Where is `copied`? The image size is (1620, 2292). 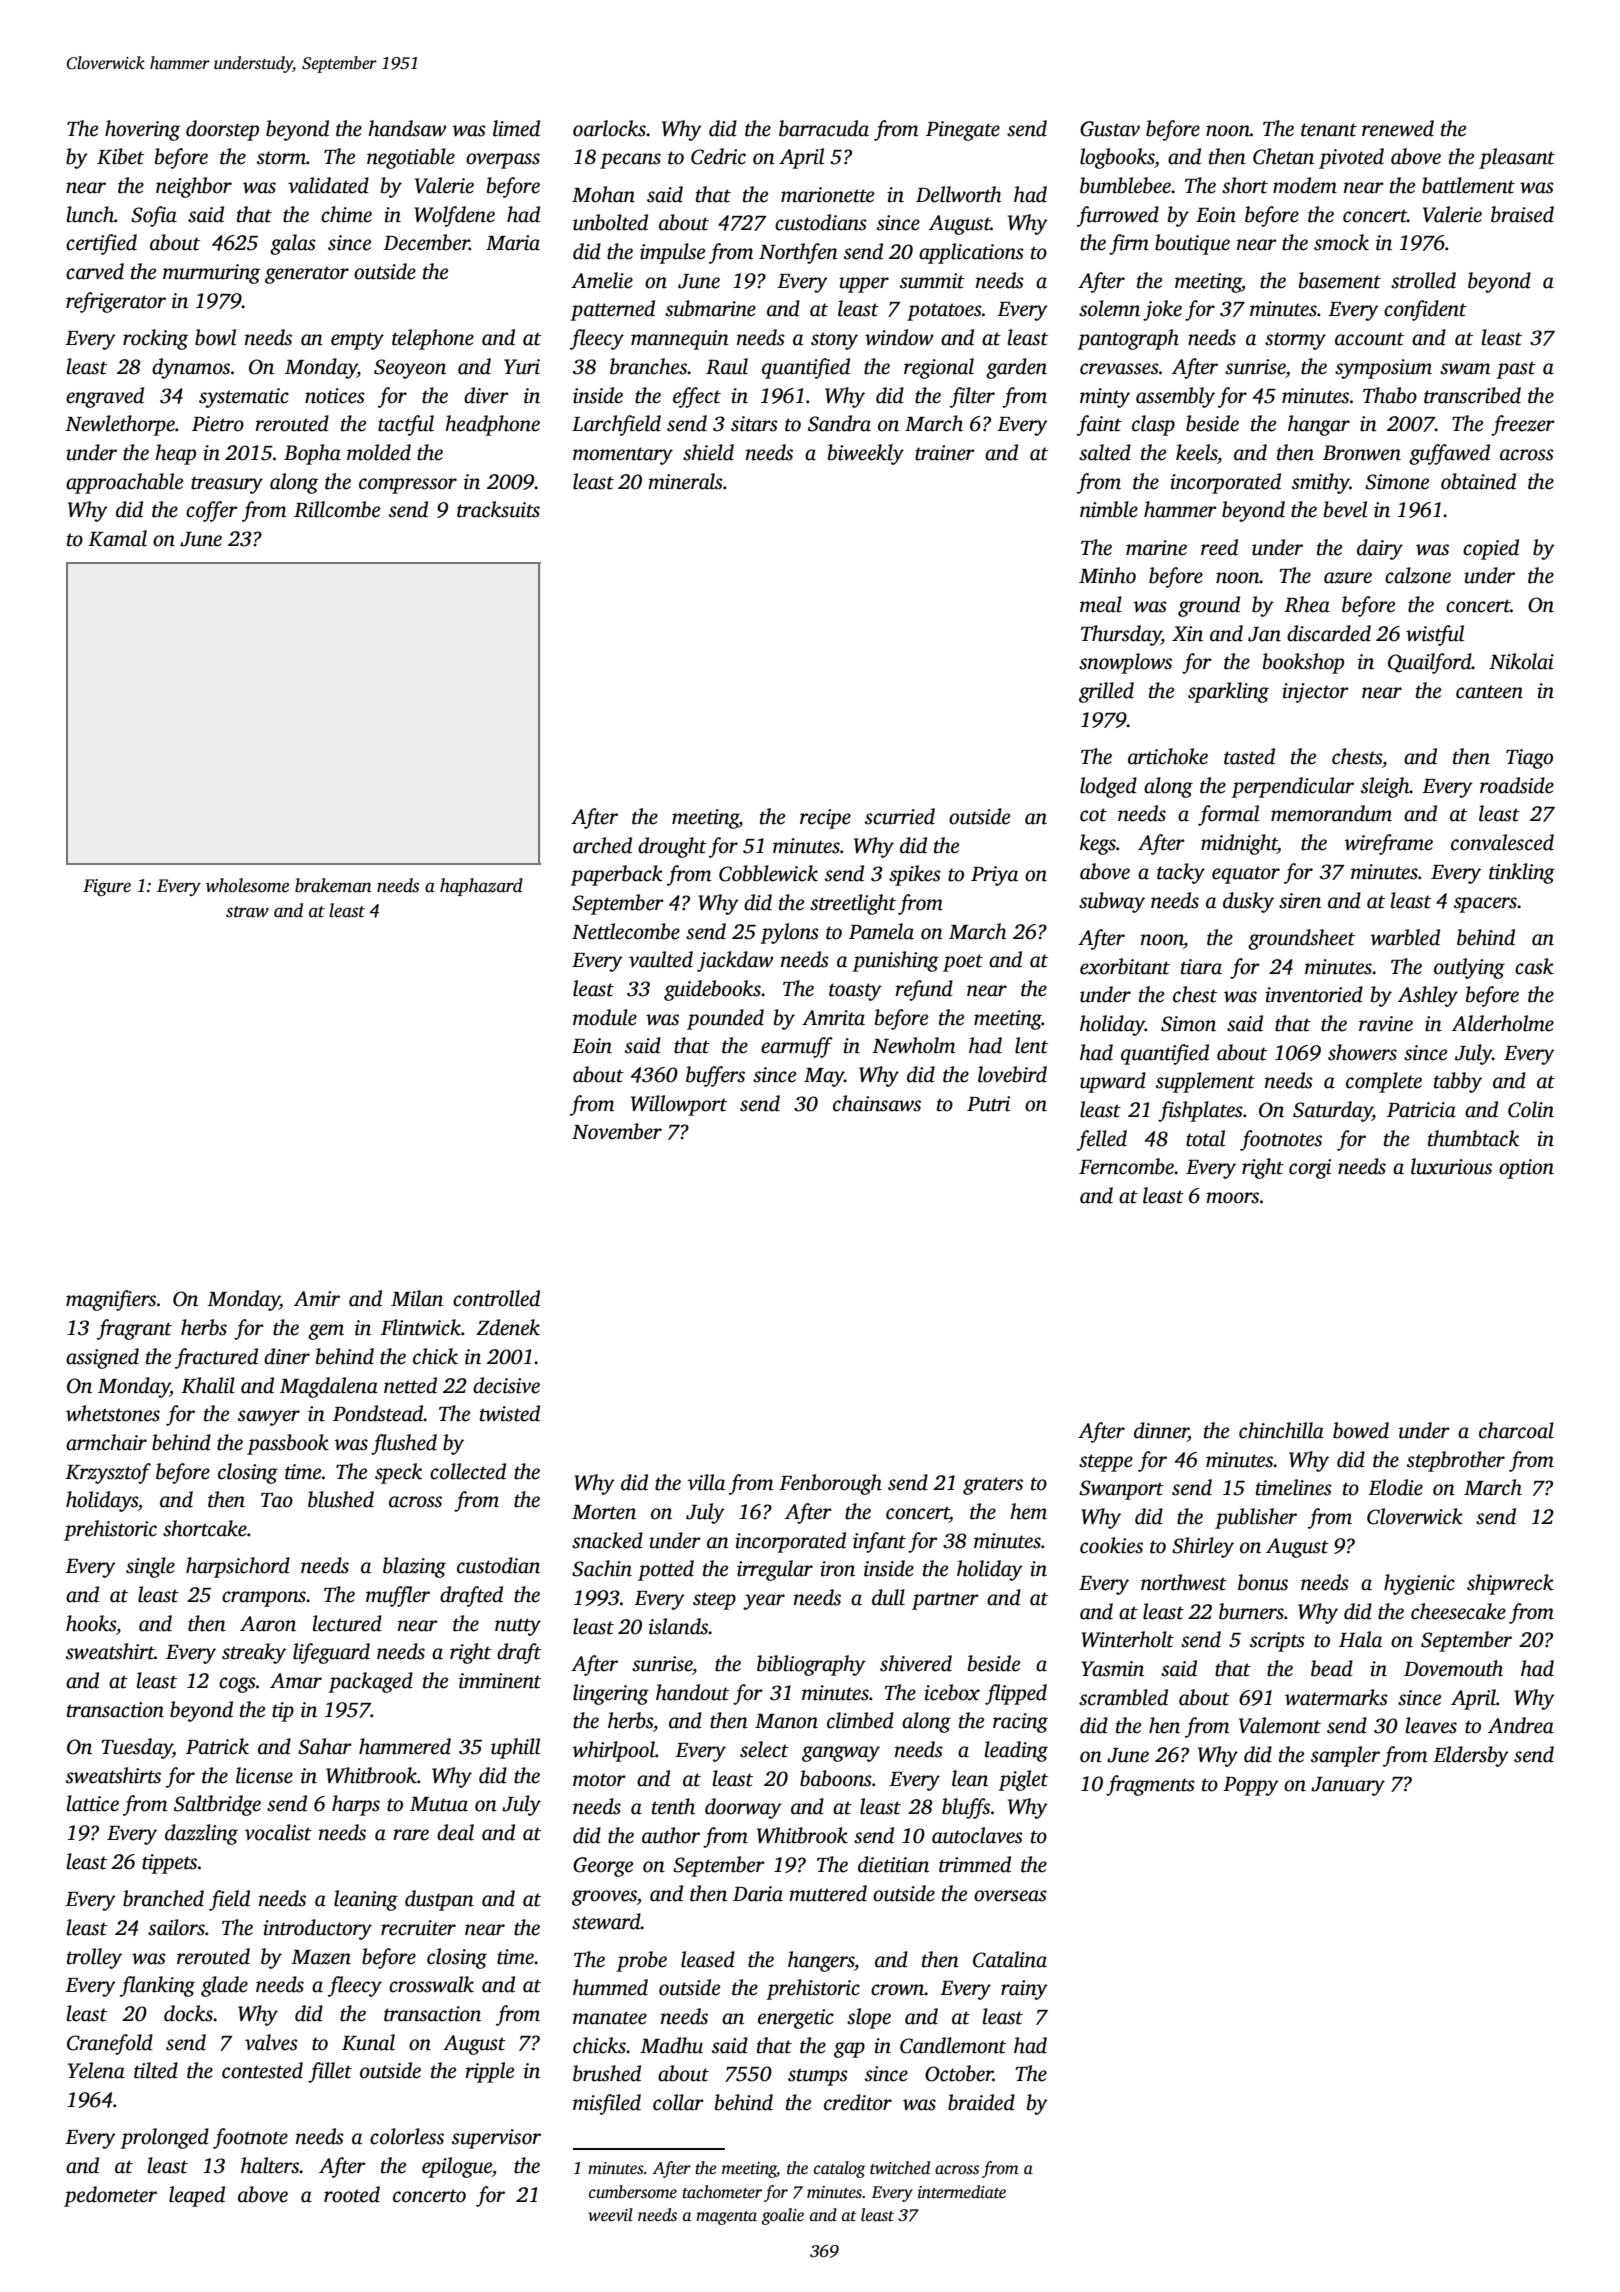
copied is located at coordinates (1491, 549).
